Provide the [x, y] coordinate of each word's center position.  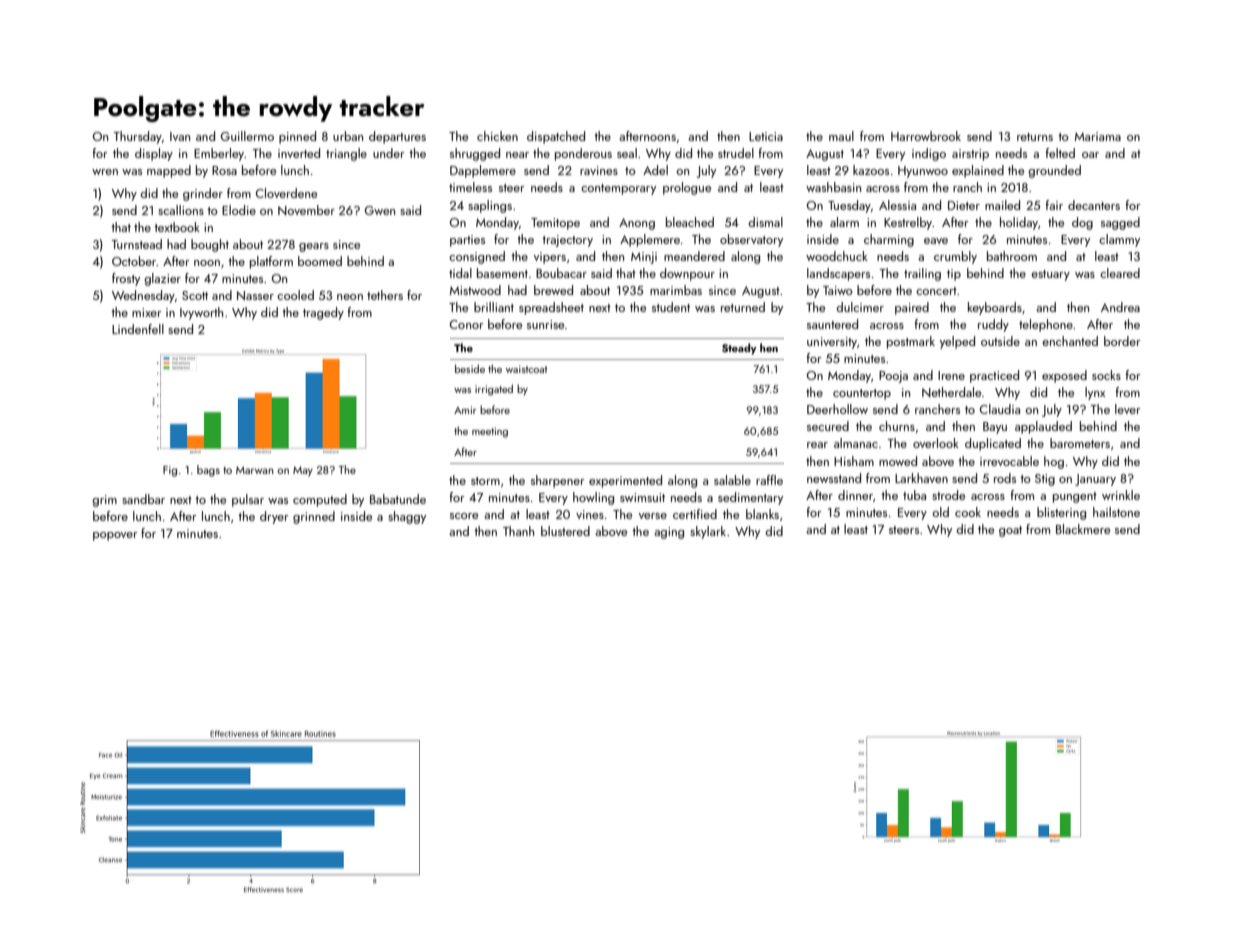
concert [936, 291]
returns [1035, 137]
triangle [346, 154]
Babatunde [398, 499]
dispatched [556, 137]
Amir [465, 410]
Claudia [1000, 409]
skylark [708, 532]
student [671, 307]
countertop [862, 394]
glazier [162, 279]
